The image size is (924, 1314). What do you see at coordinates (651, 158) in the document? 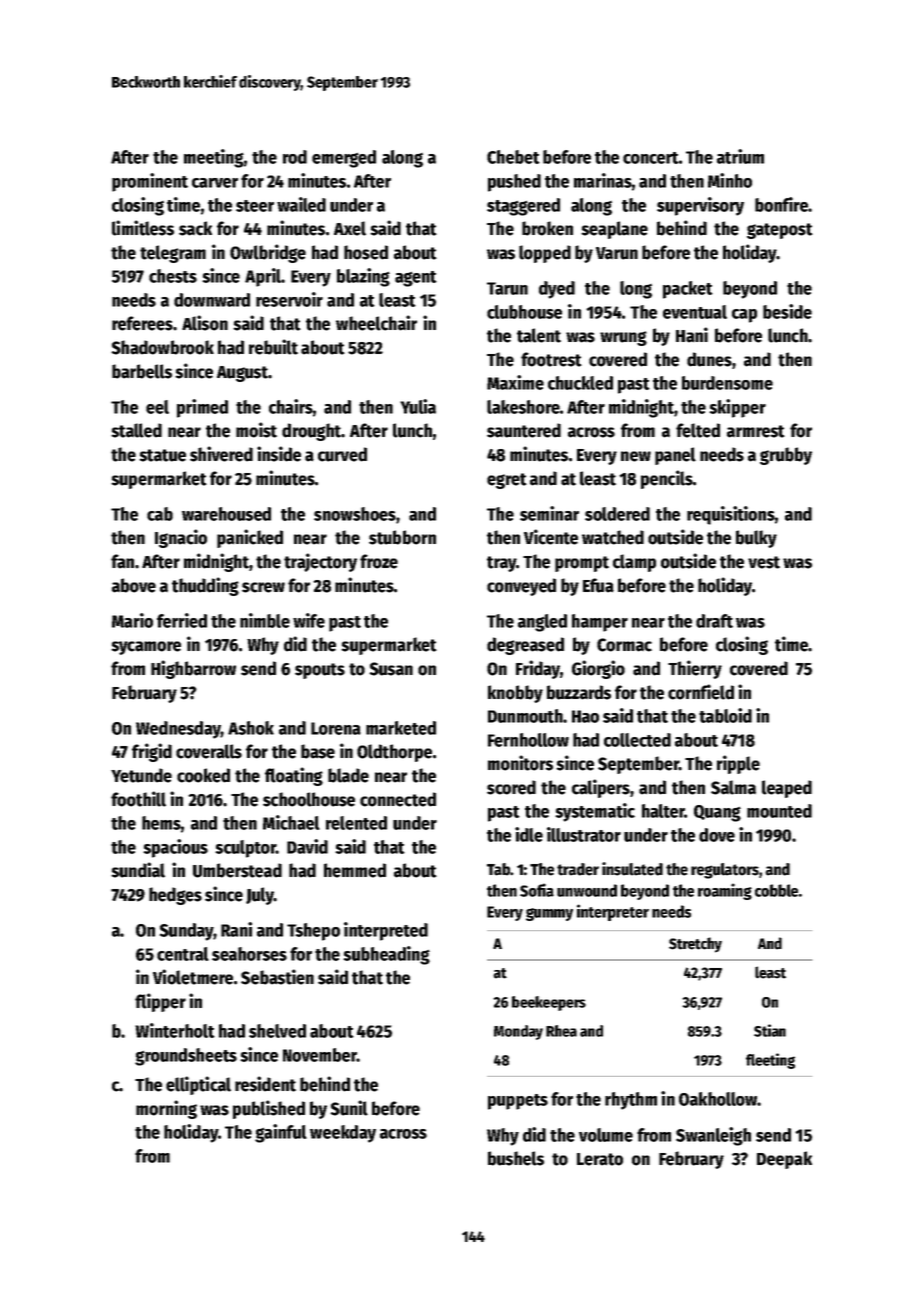
I see `concert` at bounding box center [651, 158].
